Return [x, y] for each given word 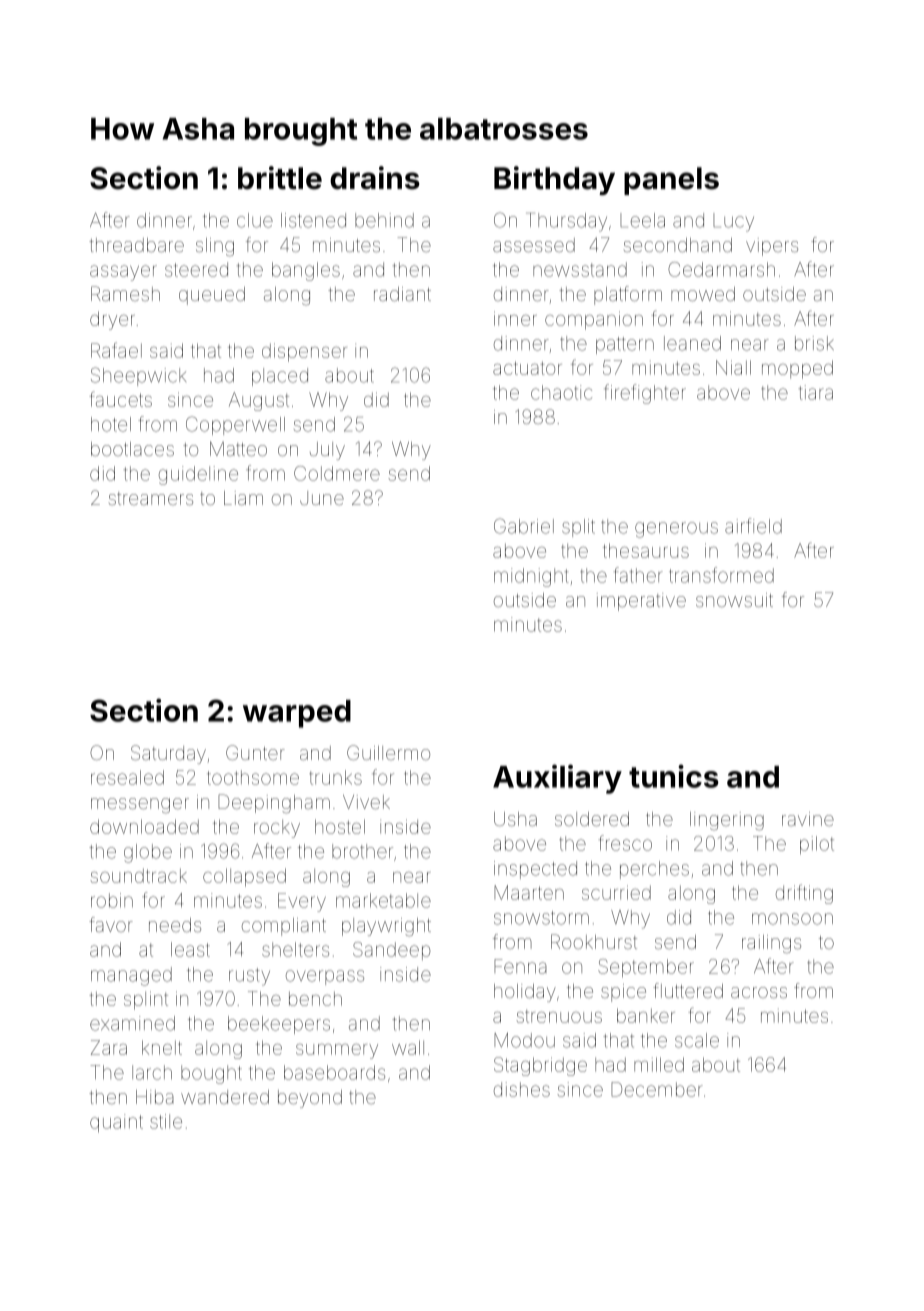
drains [375, 178]
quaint [116, 1123]
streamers [151, 498]
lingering [727, 821]
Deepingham [274, 804]
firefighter [645, 394]
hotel [111, 424]
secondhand [678, 245]
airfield [753, 526]
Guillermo [388, 752]
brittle [280, 178]
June [322, 498]
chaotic [561, 392]
